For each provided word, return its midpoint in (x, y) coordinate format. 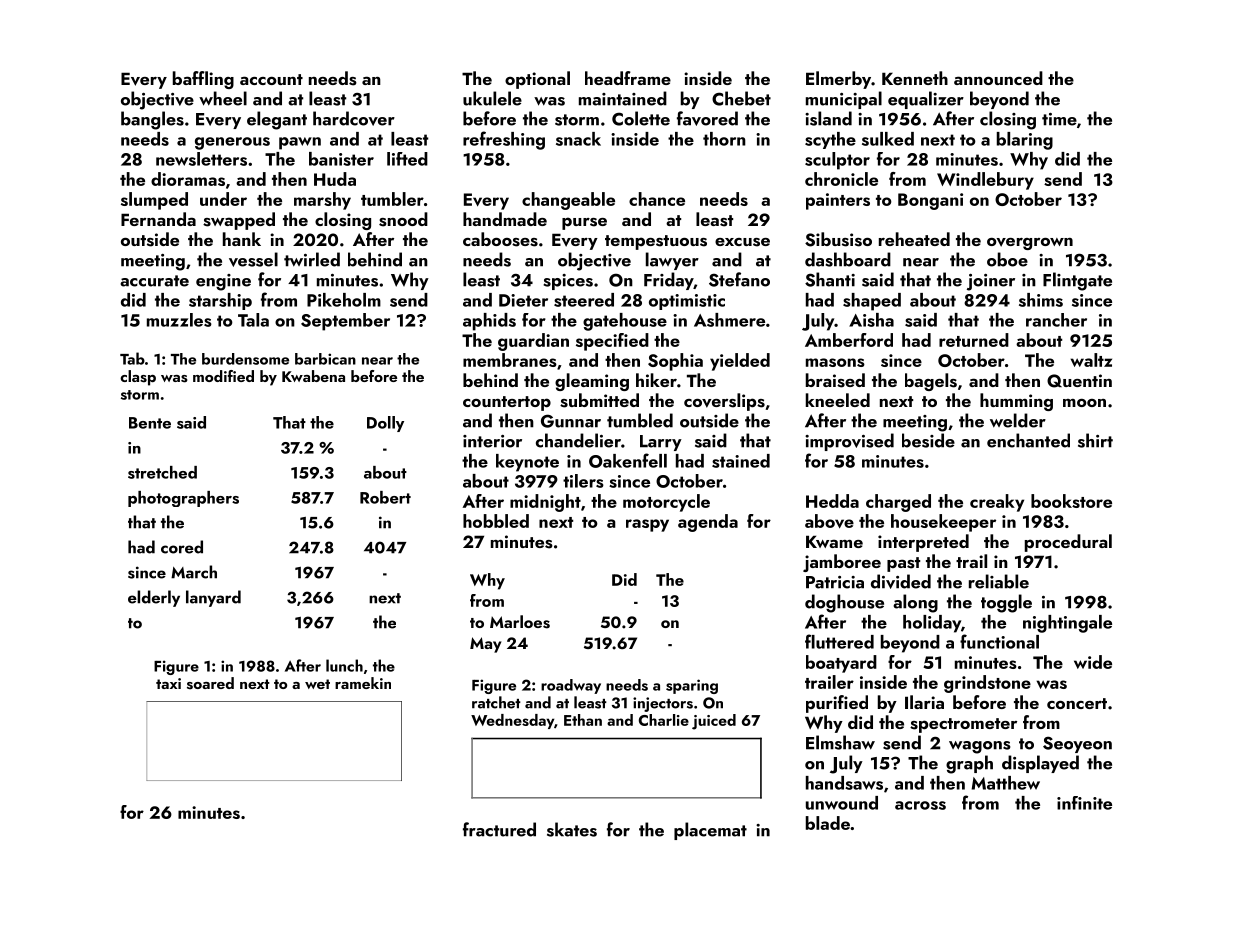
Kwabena (313, 376)
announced (998, 78)
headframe (628, 78)
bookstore (1071, 501)
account (271, 79)
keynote (527, 463)
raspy (647, 525)
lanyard (213, 598)
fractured (499, 829)
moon (1084, 403)
